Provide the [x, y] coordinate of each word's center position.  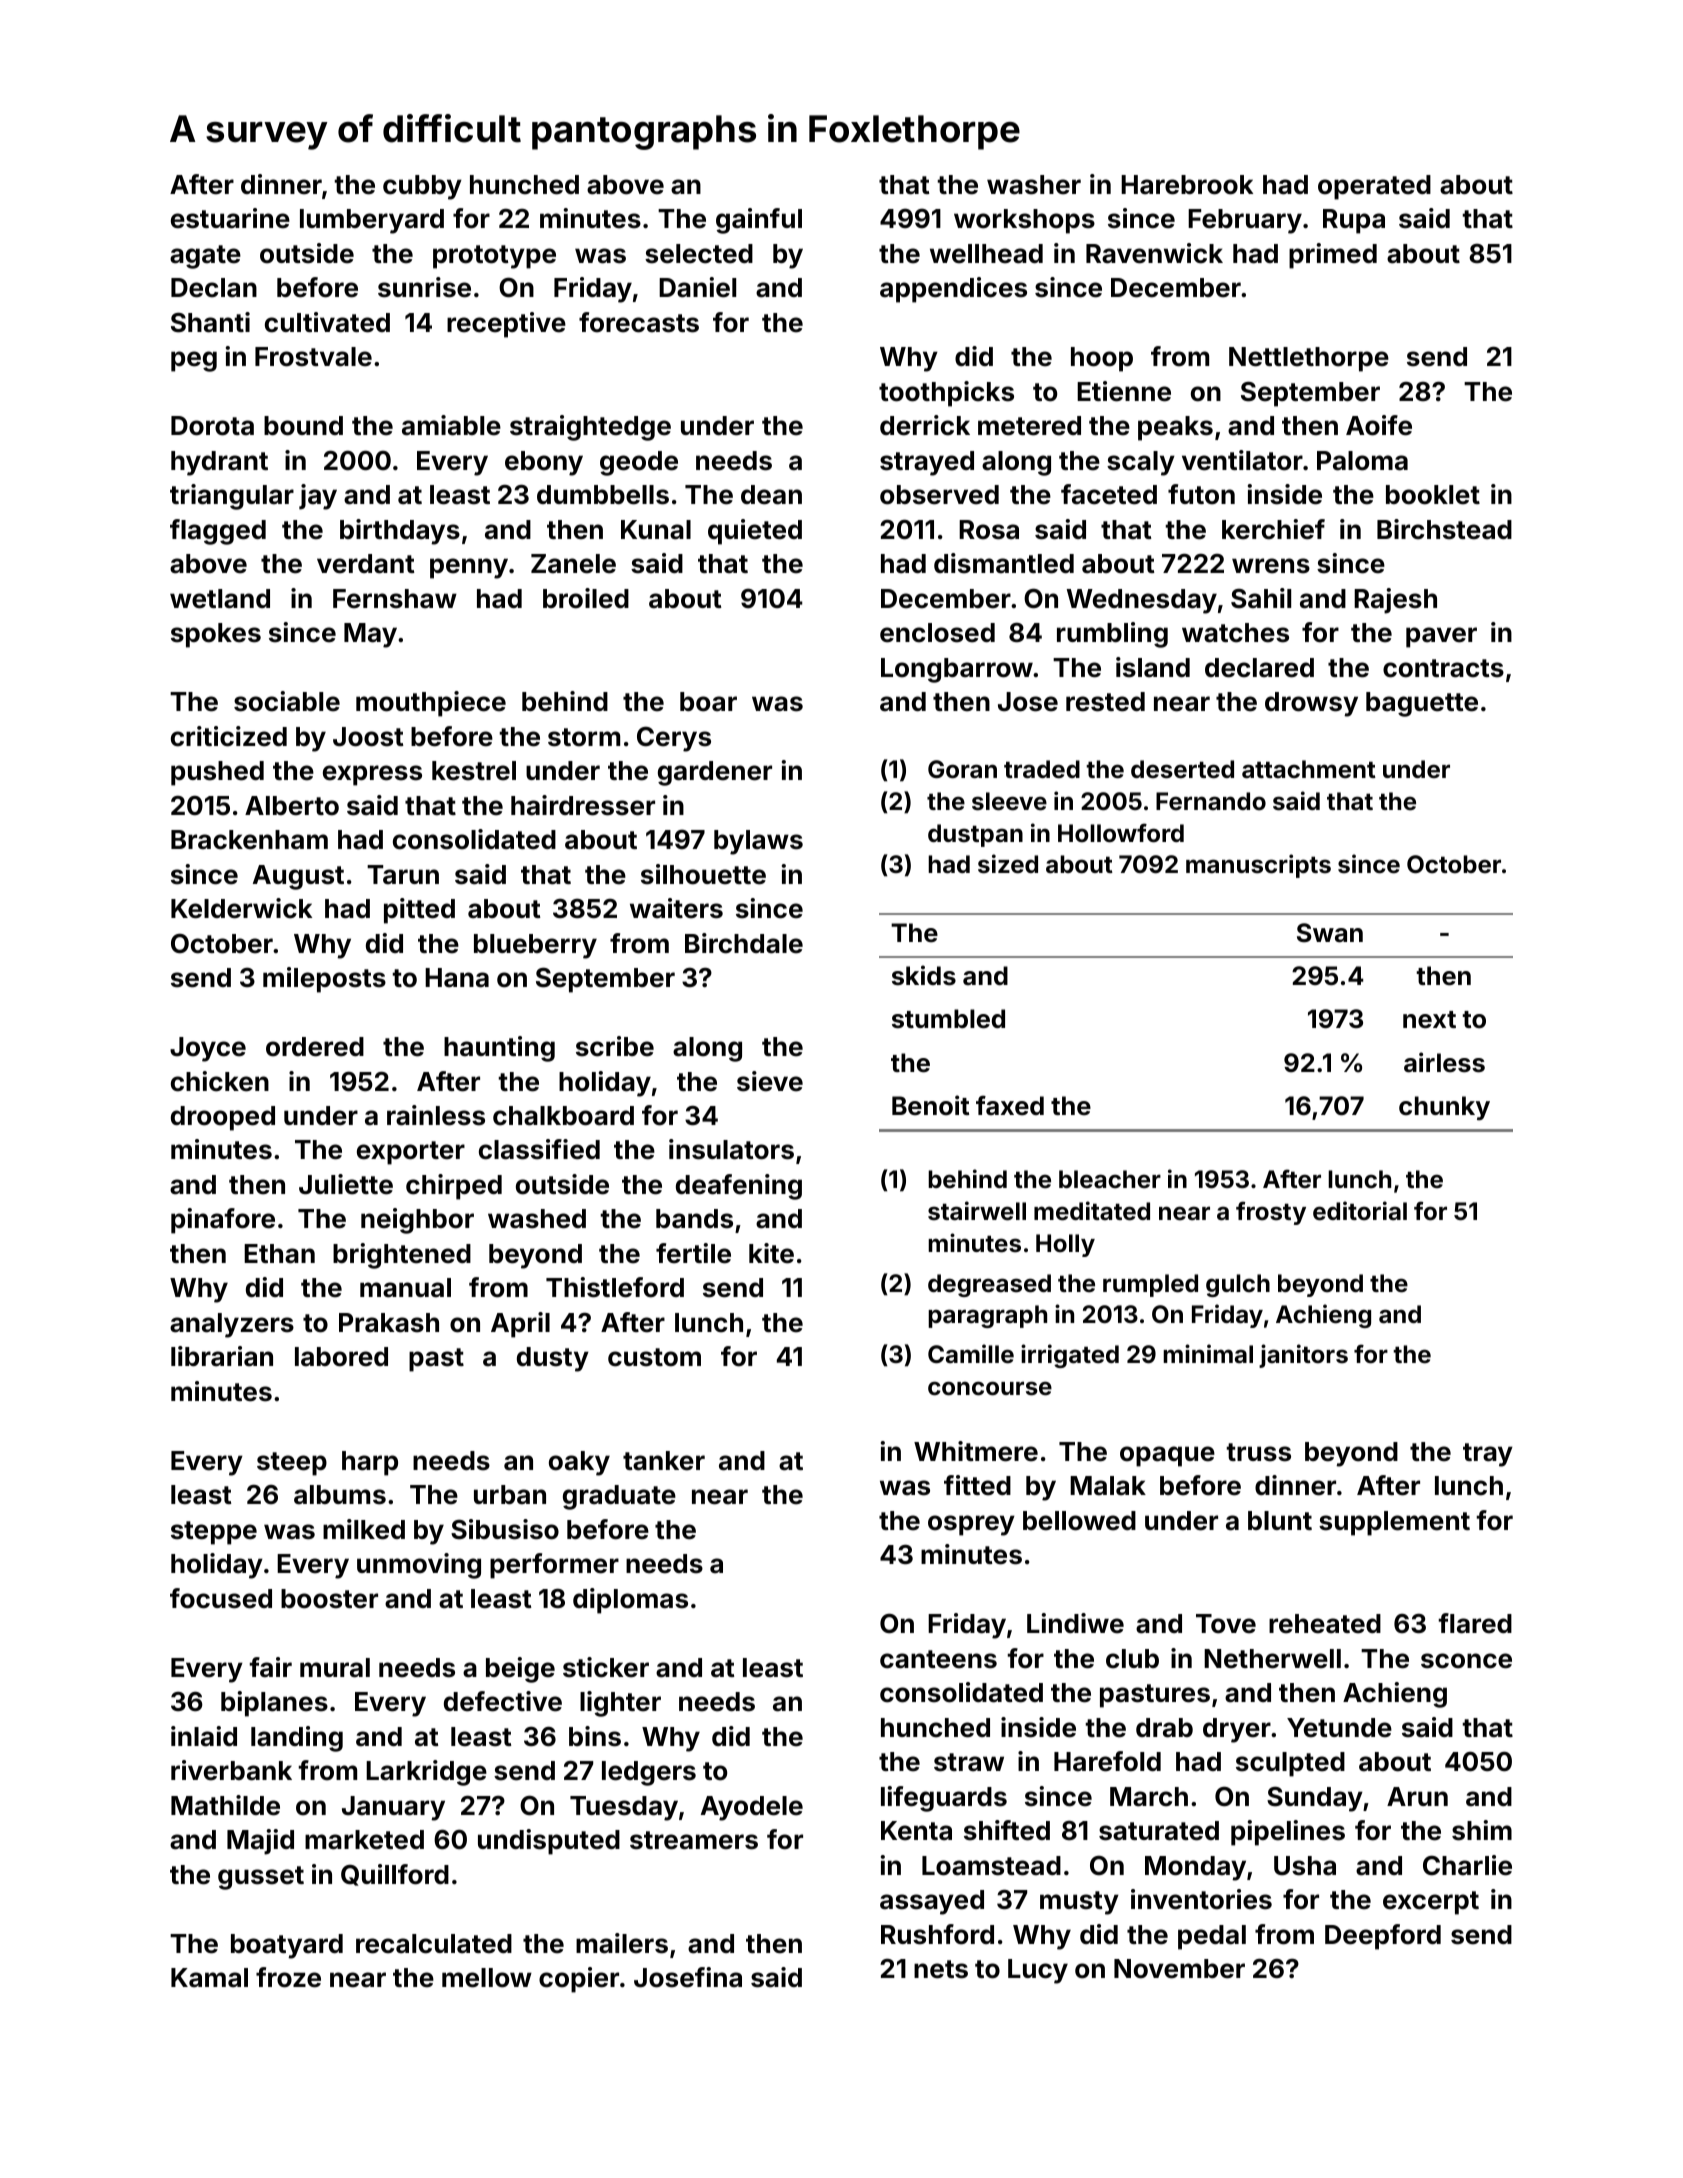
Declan [214, 288]
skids [924, 975]
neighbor [417, 1221]
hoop [1102, 359]
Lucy [1038, 1971]
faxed [1010, 1105]
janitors [1303, 1356]
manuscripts [1258, 866]
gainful [759, 221]
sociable [287, 701]
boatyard [287, 1946]
